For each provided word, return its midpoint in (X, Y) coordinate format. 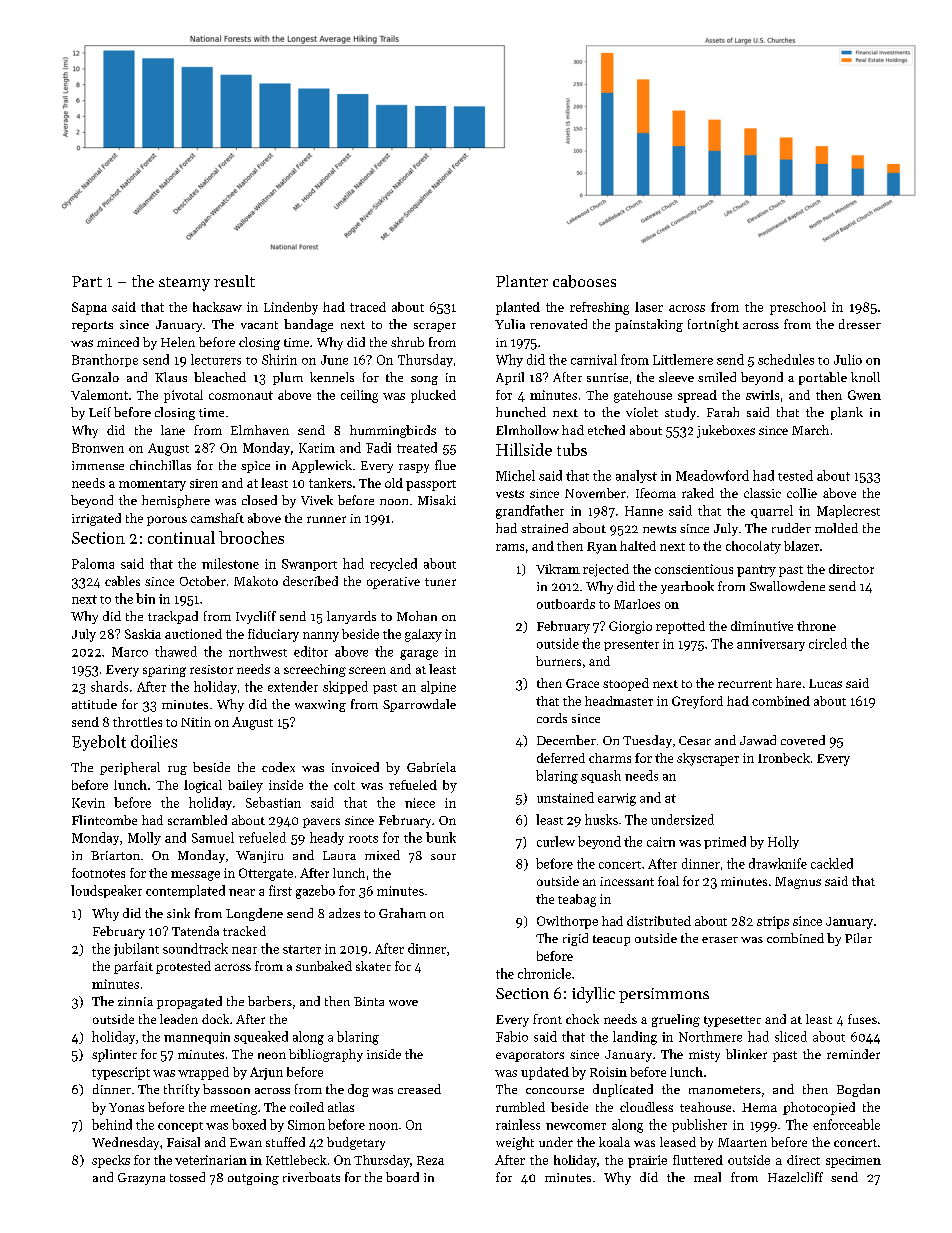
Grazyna (141, 1179)
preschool (798, 308)
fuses (862, 1019)
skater (373, 966)
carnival (594, 359)
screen (367, 670)
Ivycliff (256, 617)
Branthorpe (105, 360)
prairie (647, 1161)
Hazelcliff (795, 1177)
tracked (244, 931)
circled (828, 643)
